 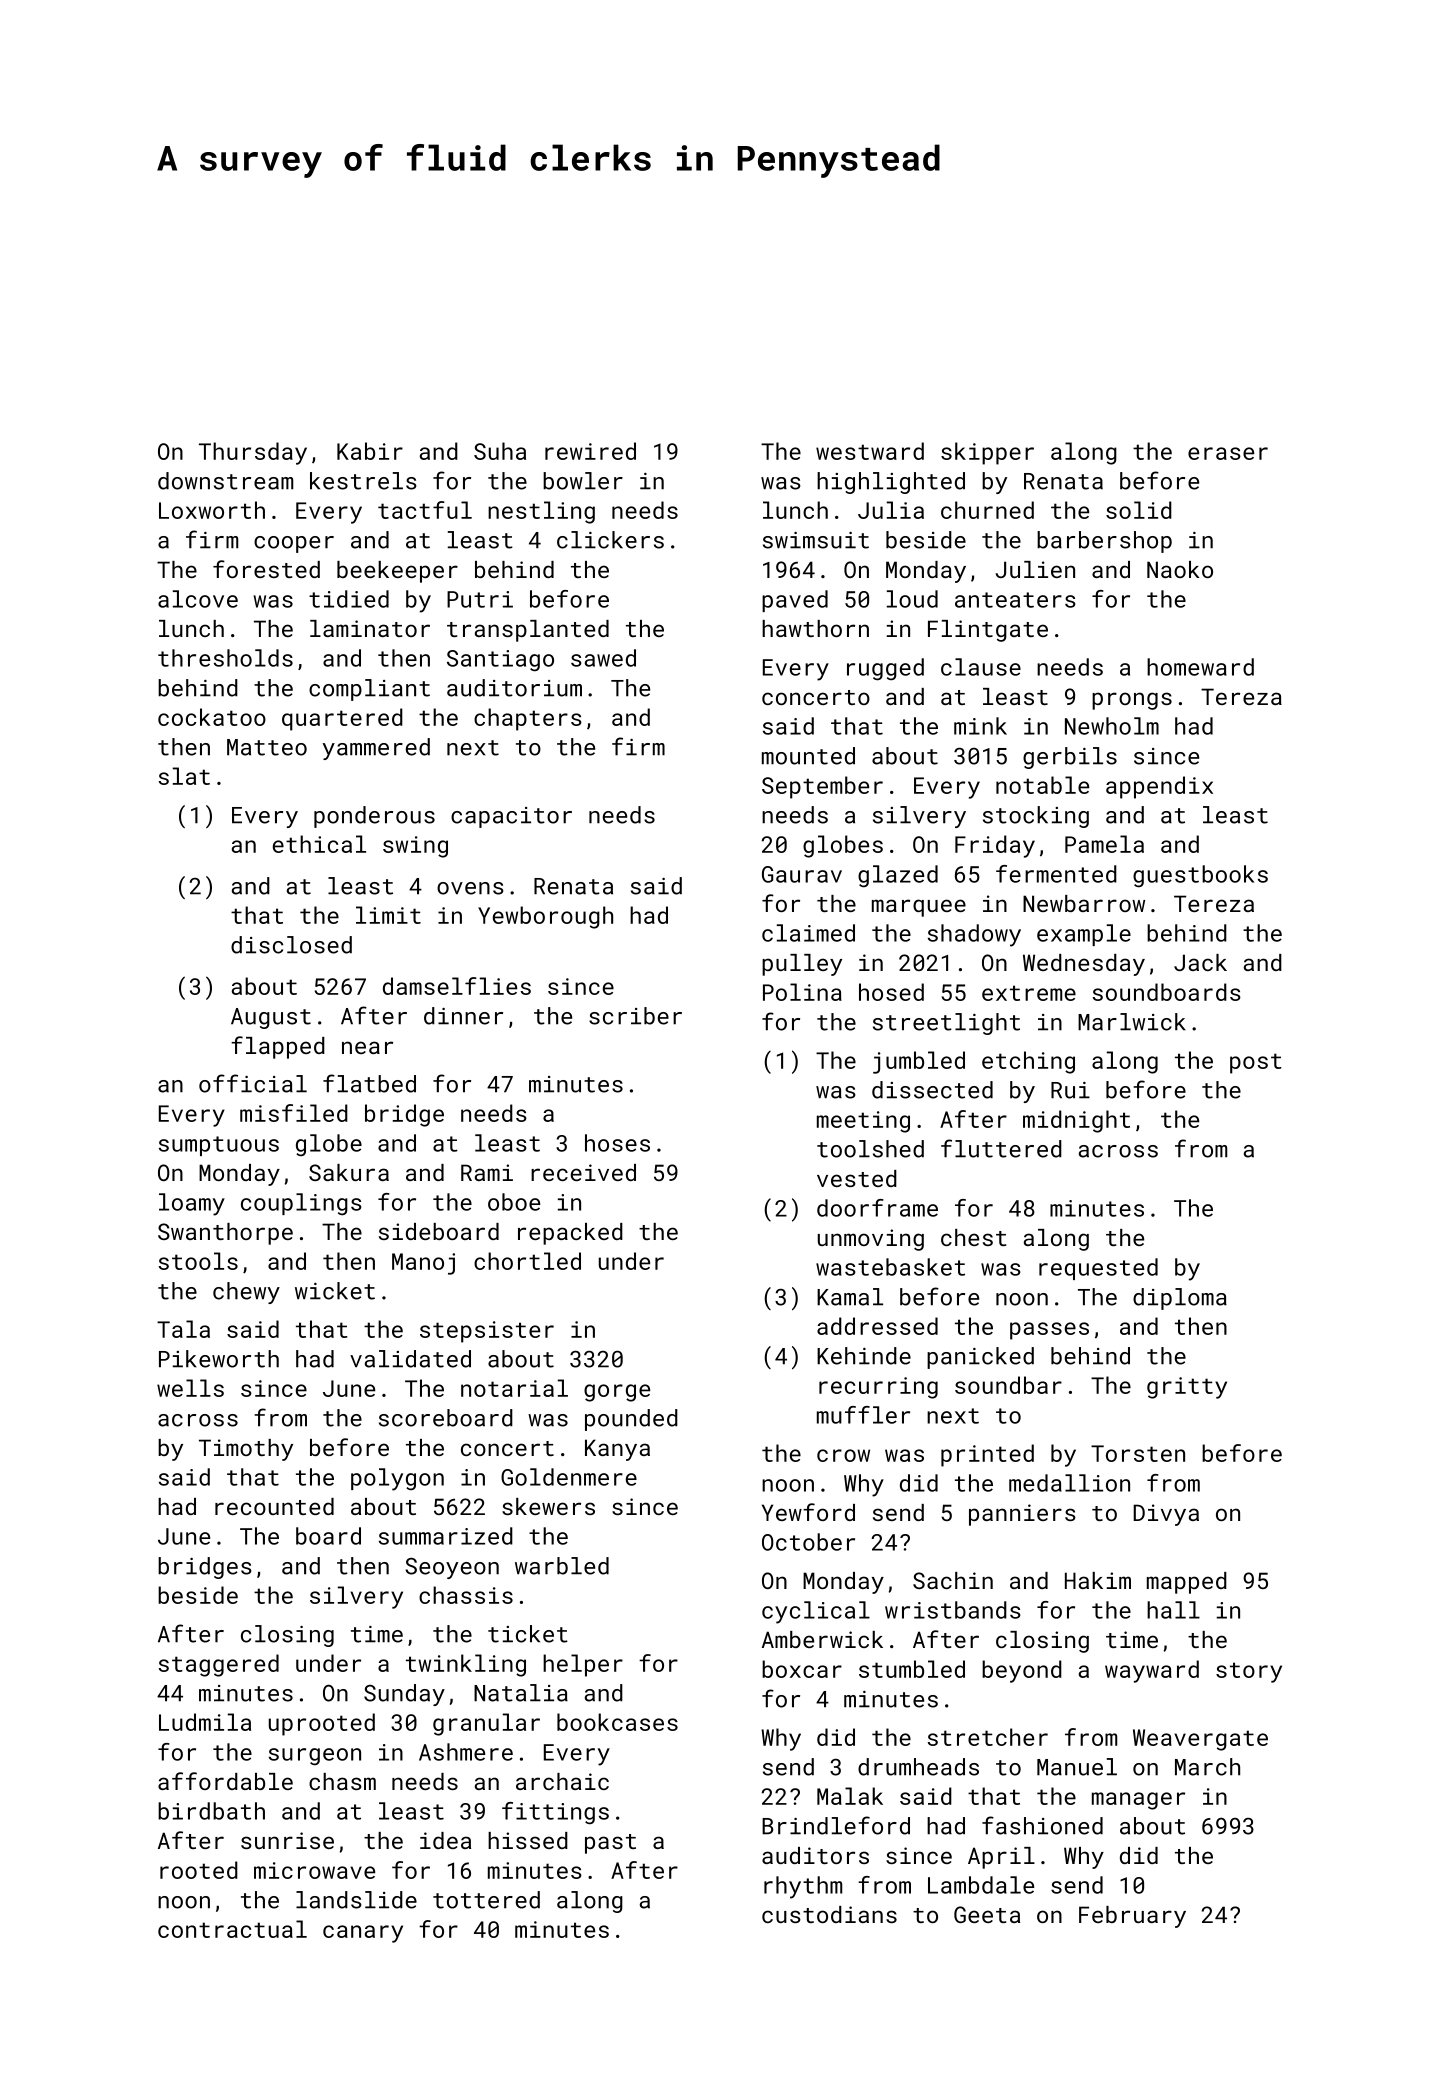 What do you see at coordinates (1132, 701) in the page?
I see `prongs` at bounding box center [1132, 701].
